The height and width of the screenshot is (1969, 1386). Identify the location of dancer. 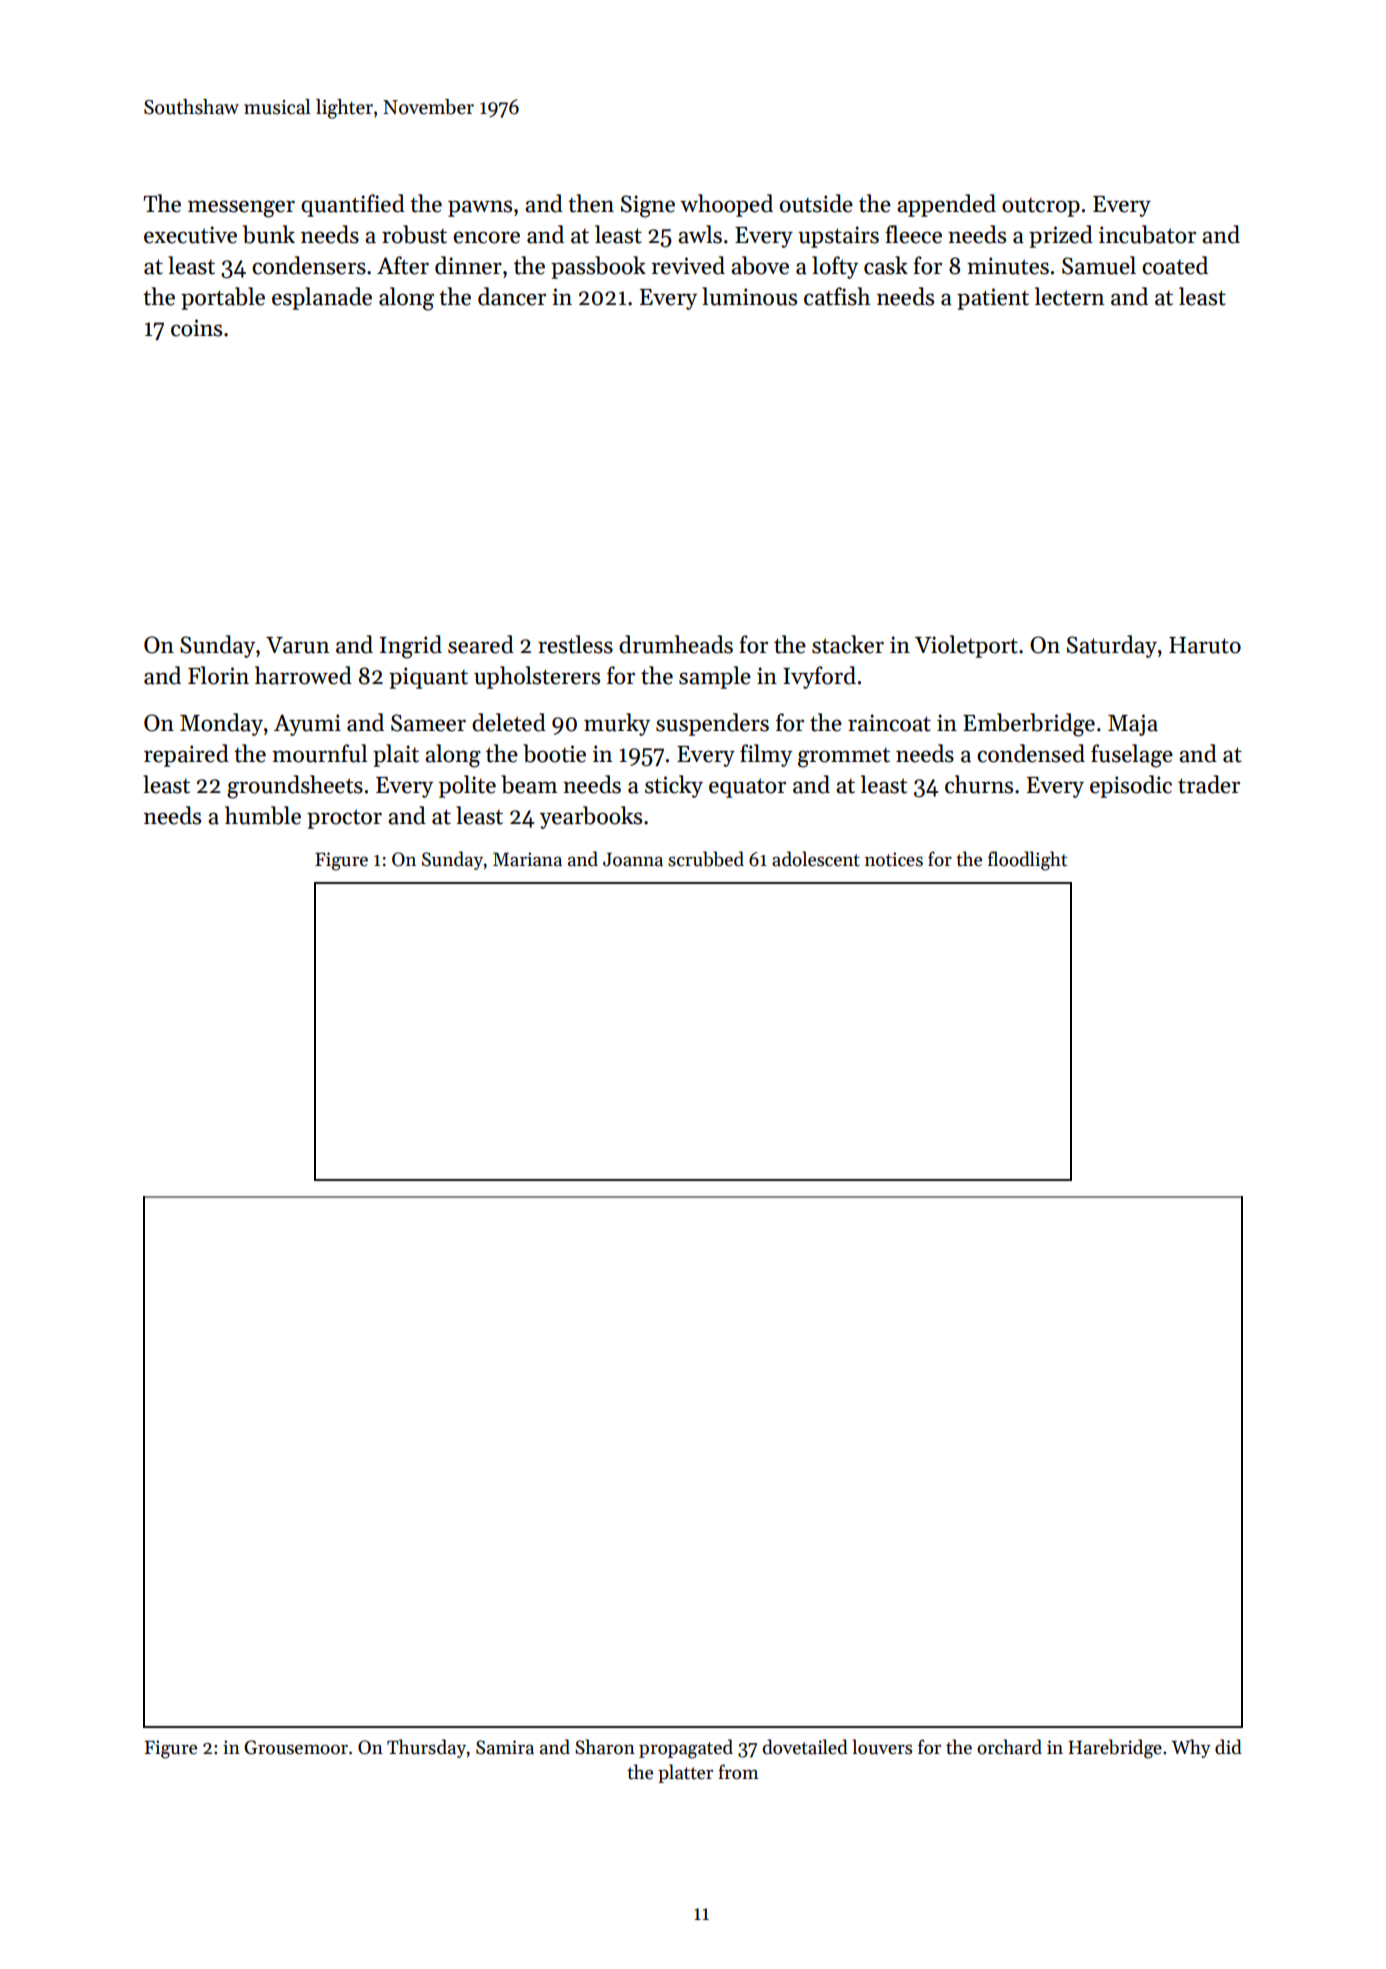
(512, 296).
